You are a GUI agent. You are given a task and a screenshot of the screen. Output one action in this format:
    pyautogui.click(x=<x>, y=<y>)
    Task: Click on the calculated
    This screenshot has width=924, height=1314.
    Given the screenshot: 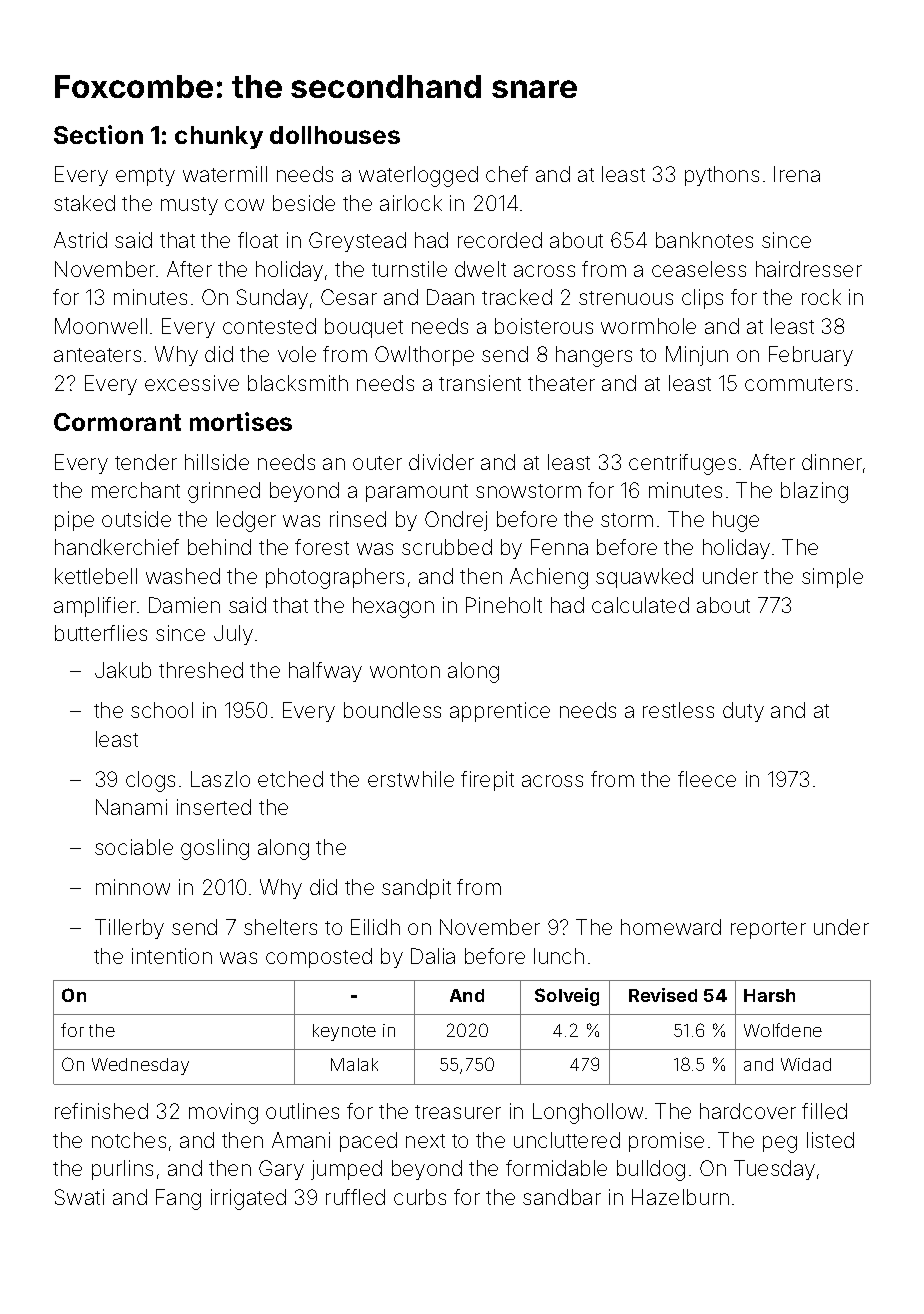 What is the action you would take?
    pyautogui.click(x=640, y=605)
